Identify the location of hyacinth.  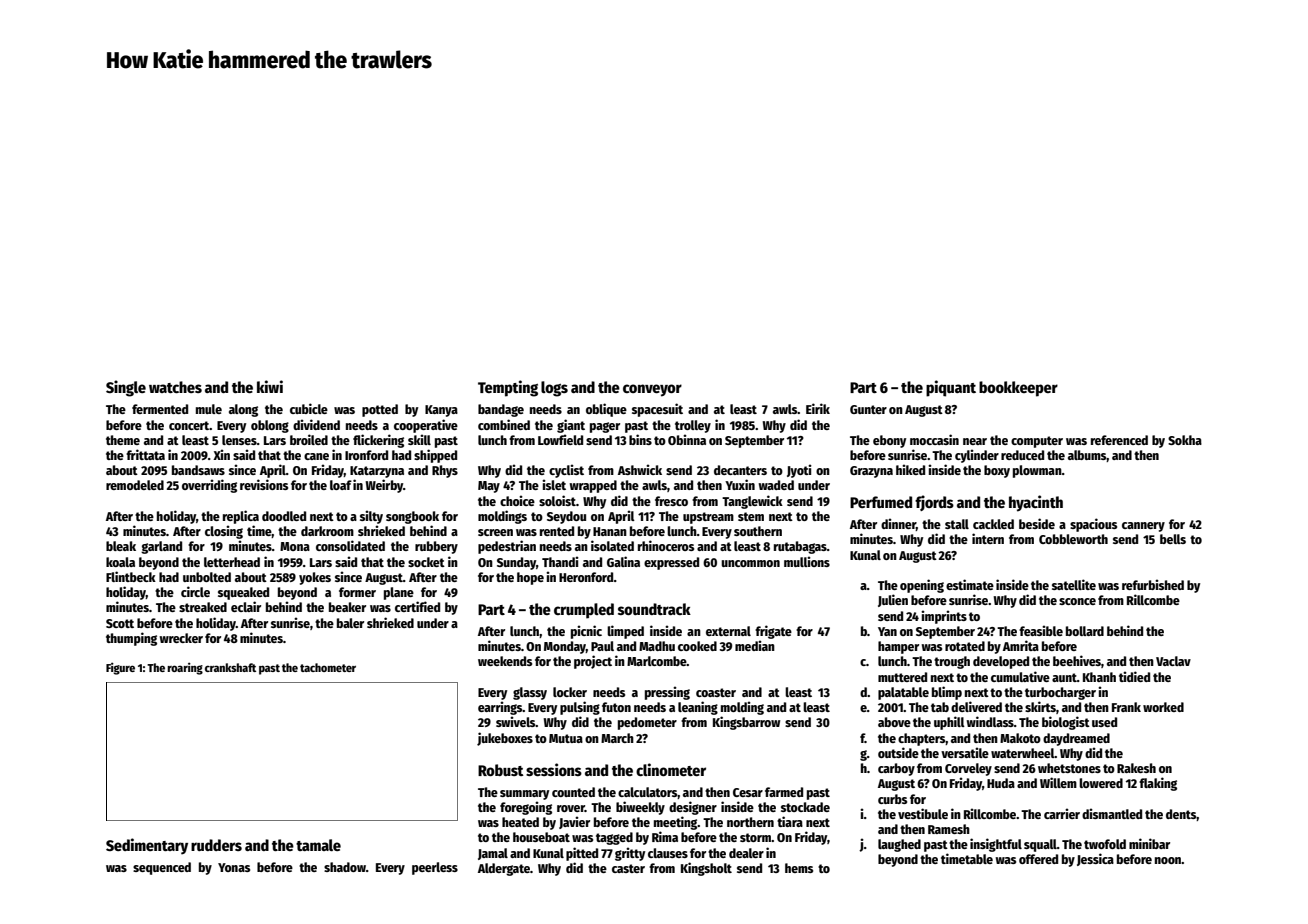
(1036, 503).
